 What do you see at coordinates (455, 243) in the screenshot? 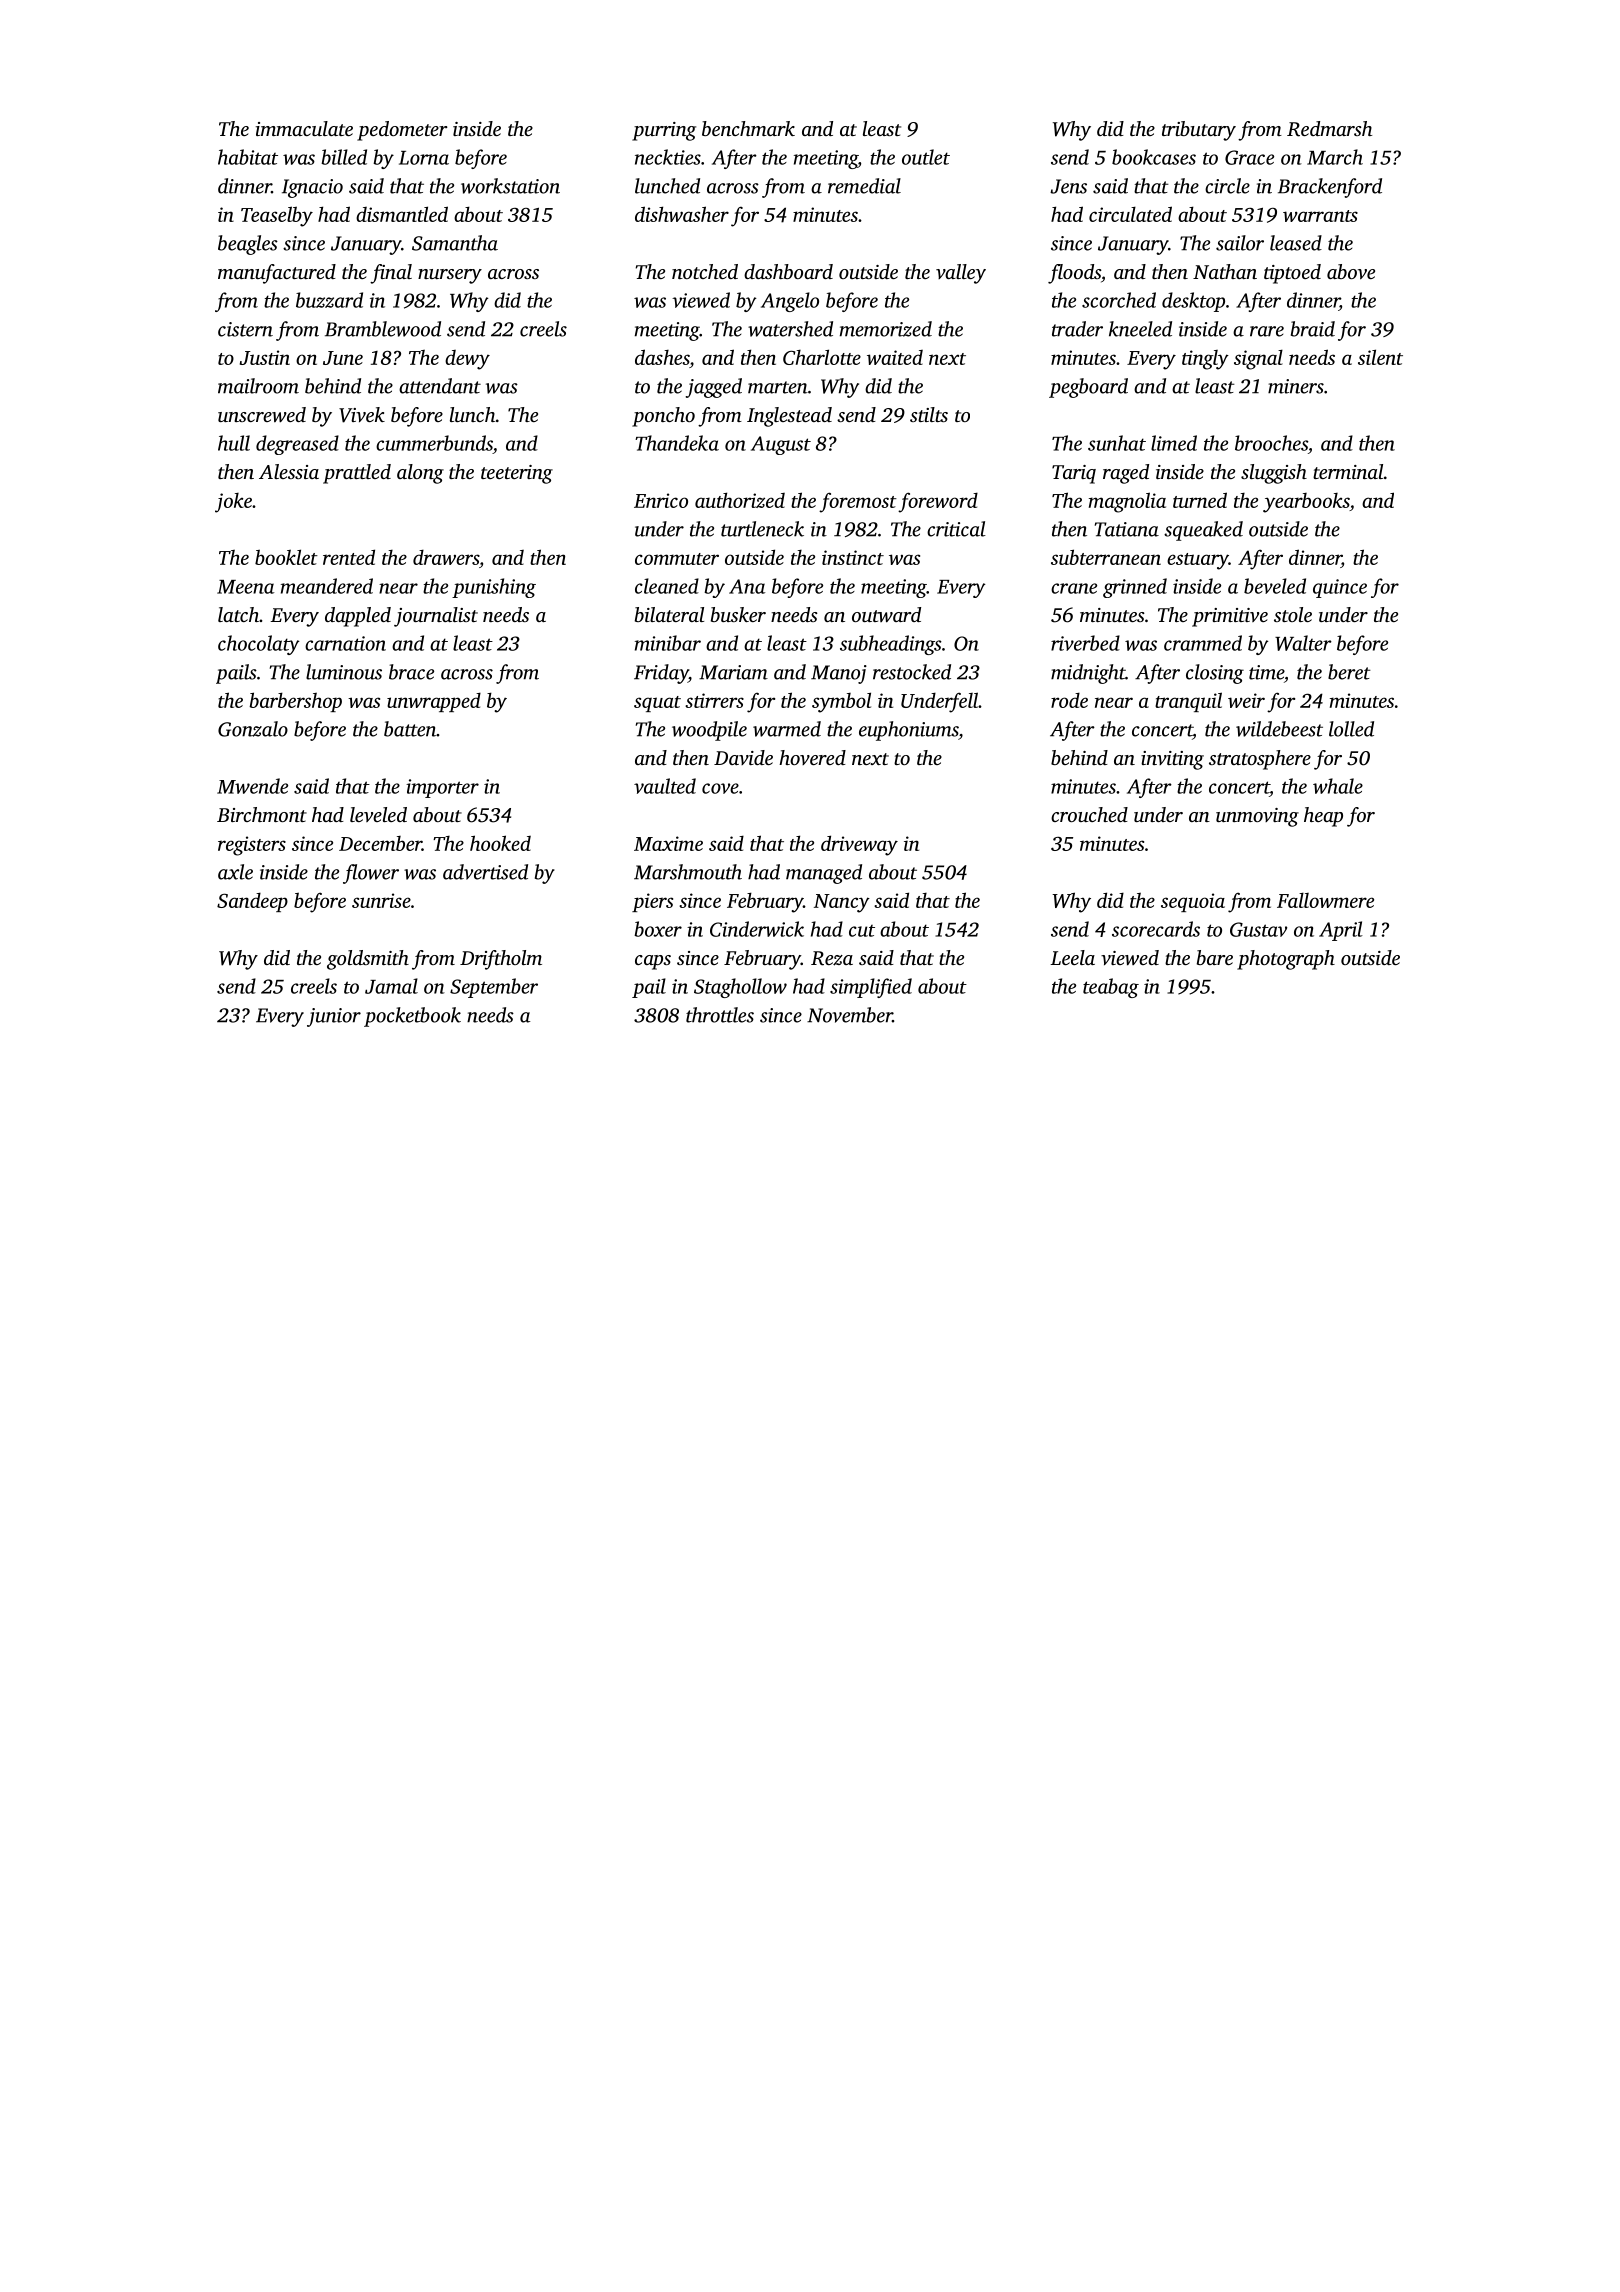
I see `Samantha` at bounding box center [455, 243].
